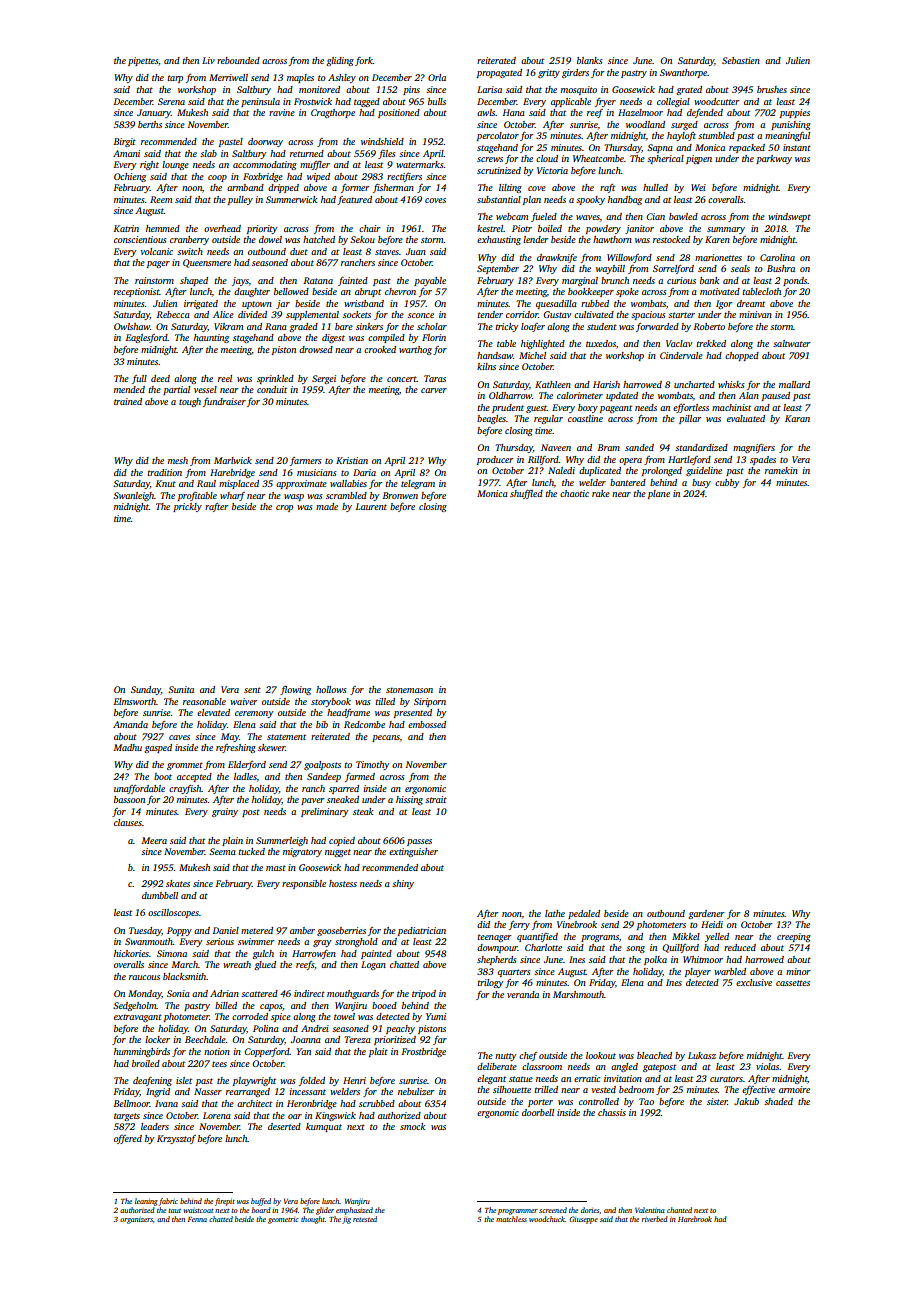 The width and height of the image is (924, 1308). I want to click on trekked, so click(711, 343).
